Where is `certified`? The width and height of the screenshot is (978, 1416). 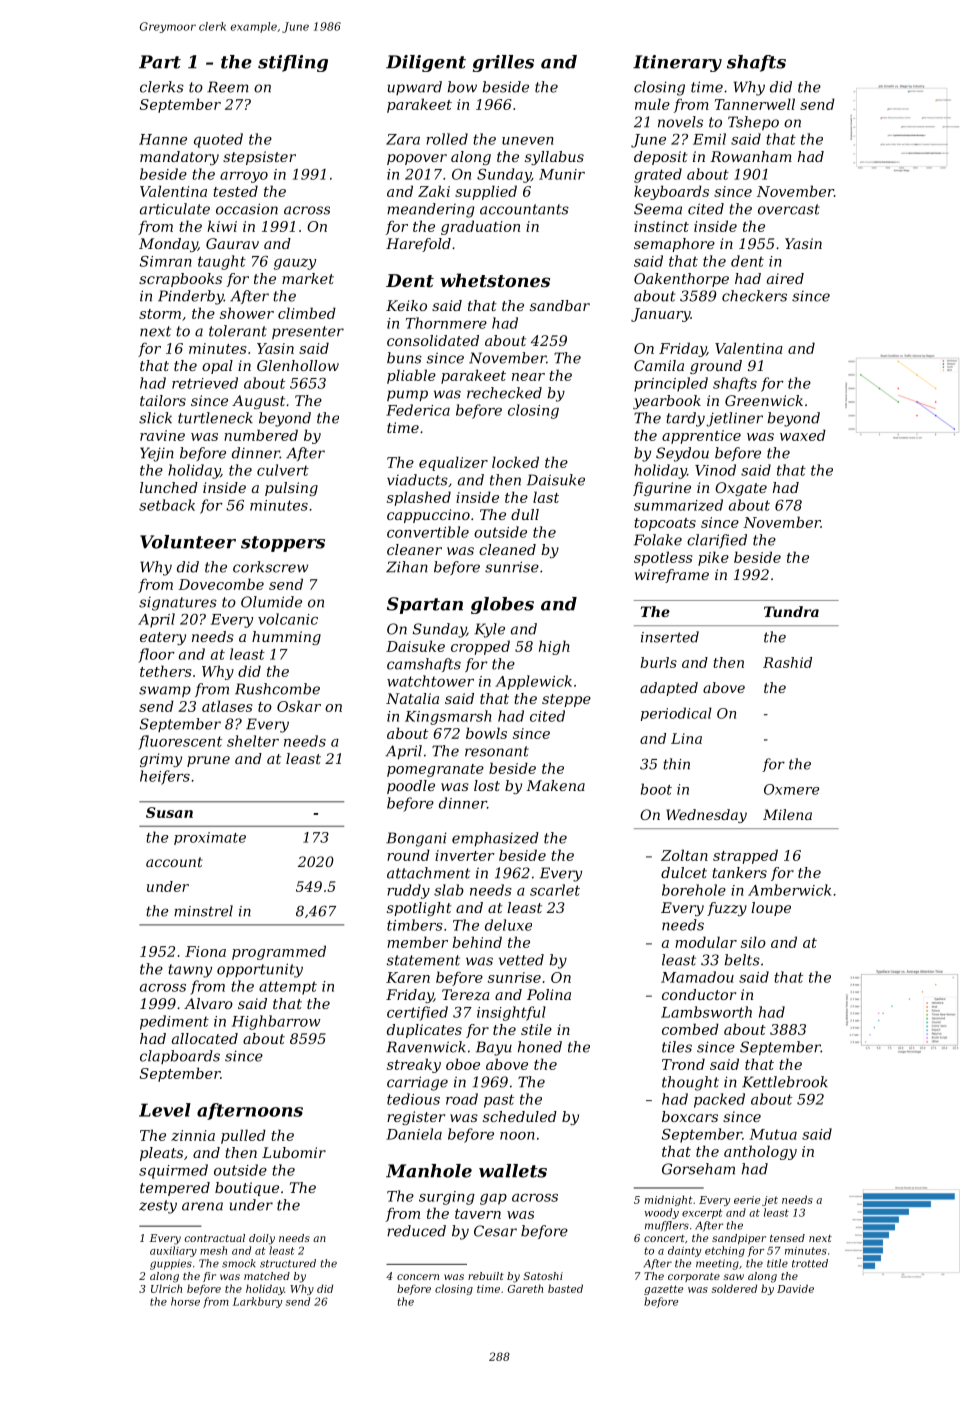
certified is located at coordinates (417, 1013).
